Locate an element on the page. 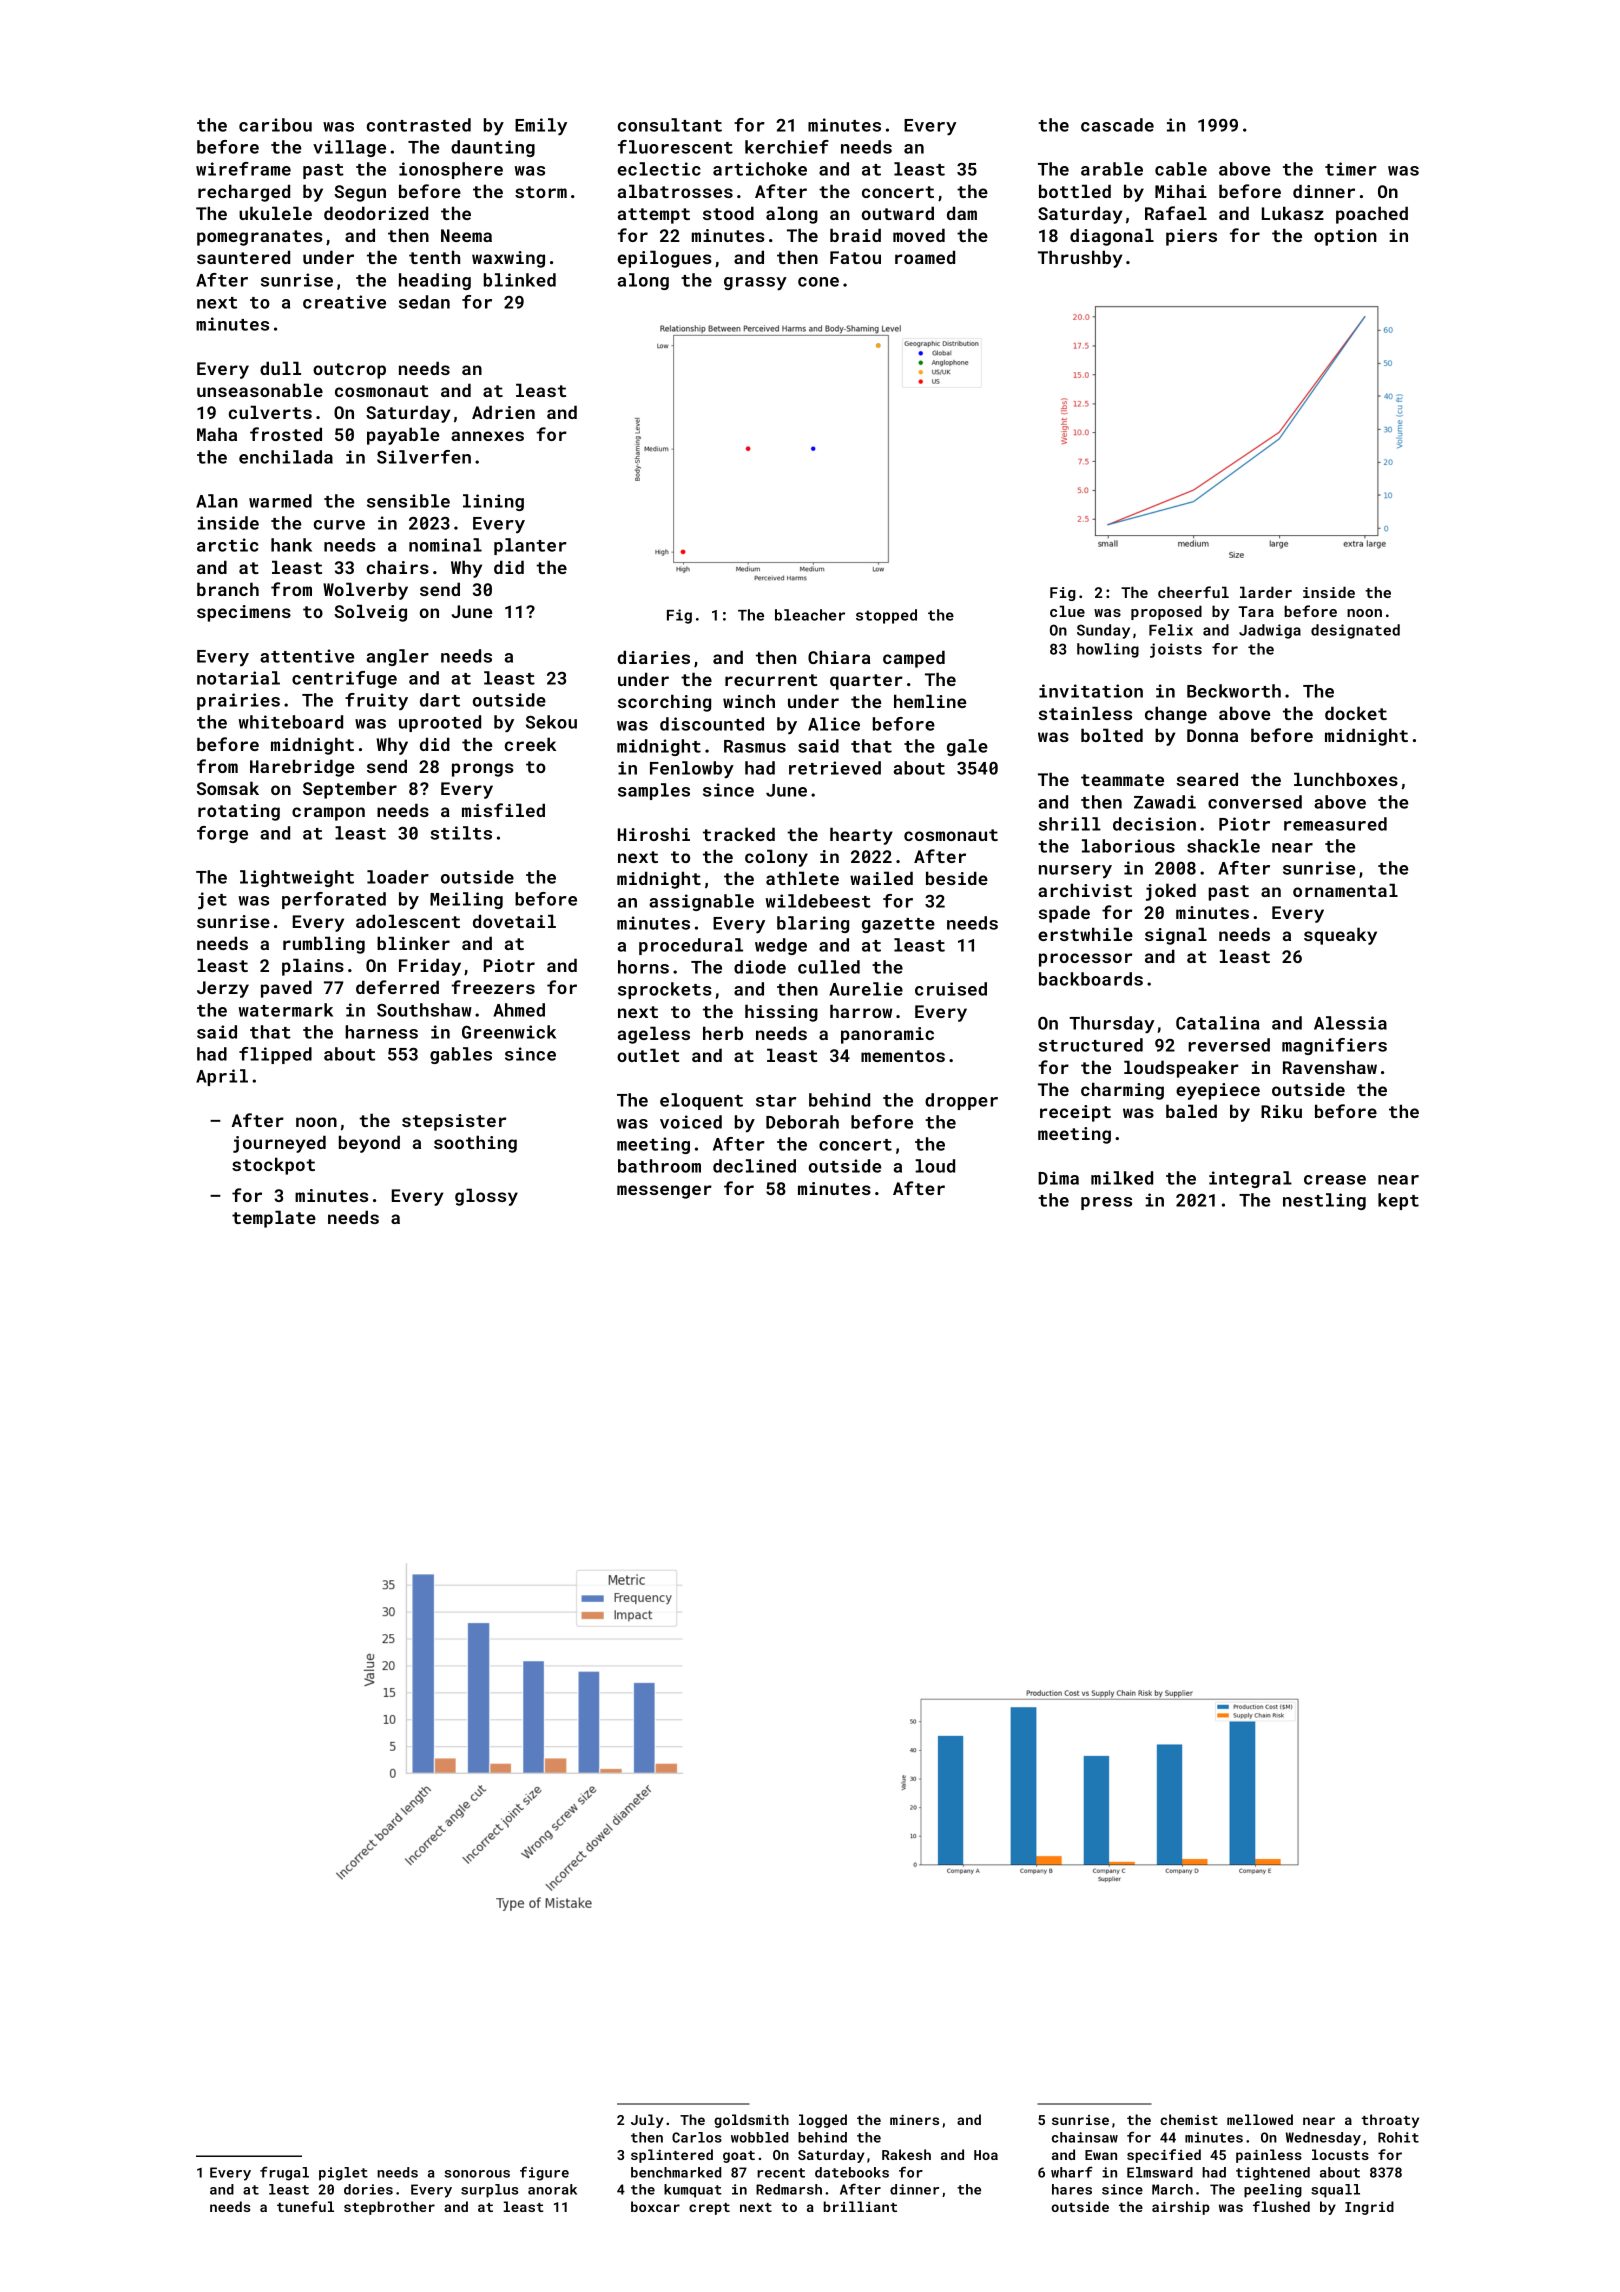  piglet is located at coordinates (343, 2174).
